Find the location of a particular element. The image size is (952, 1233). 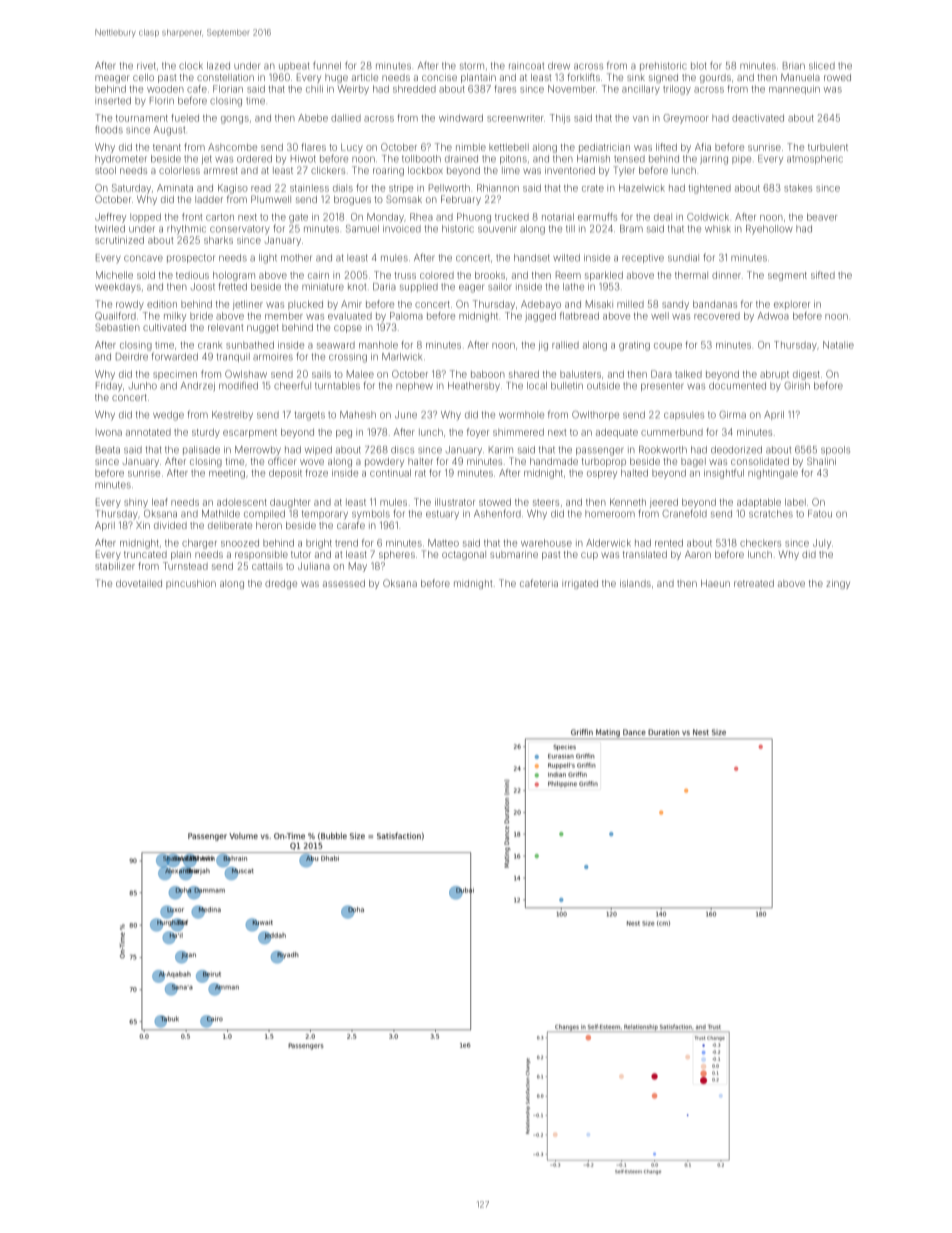

truncated is located at coordinates (145, 554).
